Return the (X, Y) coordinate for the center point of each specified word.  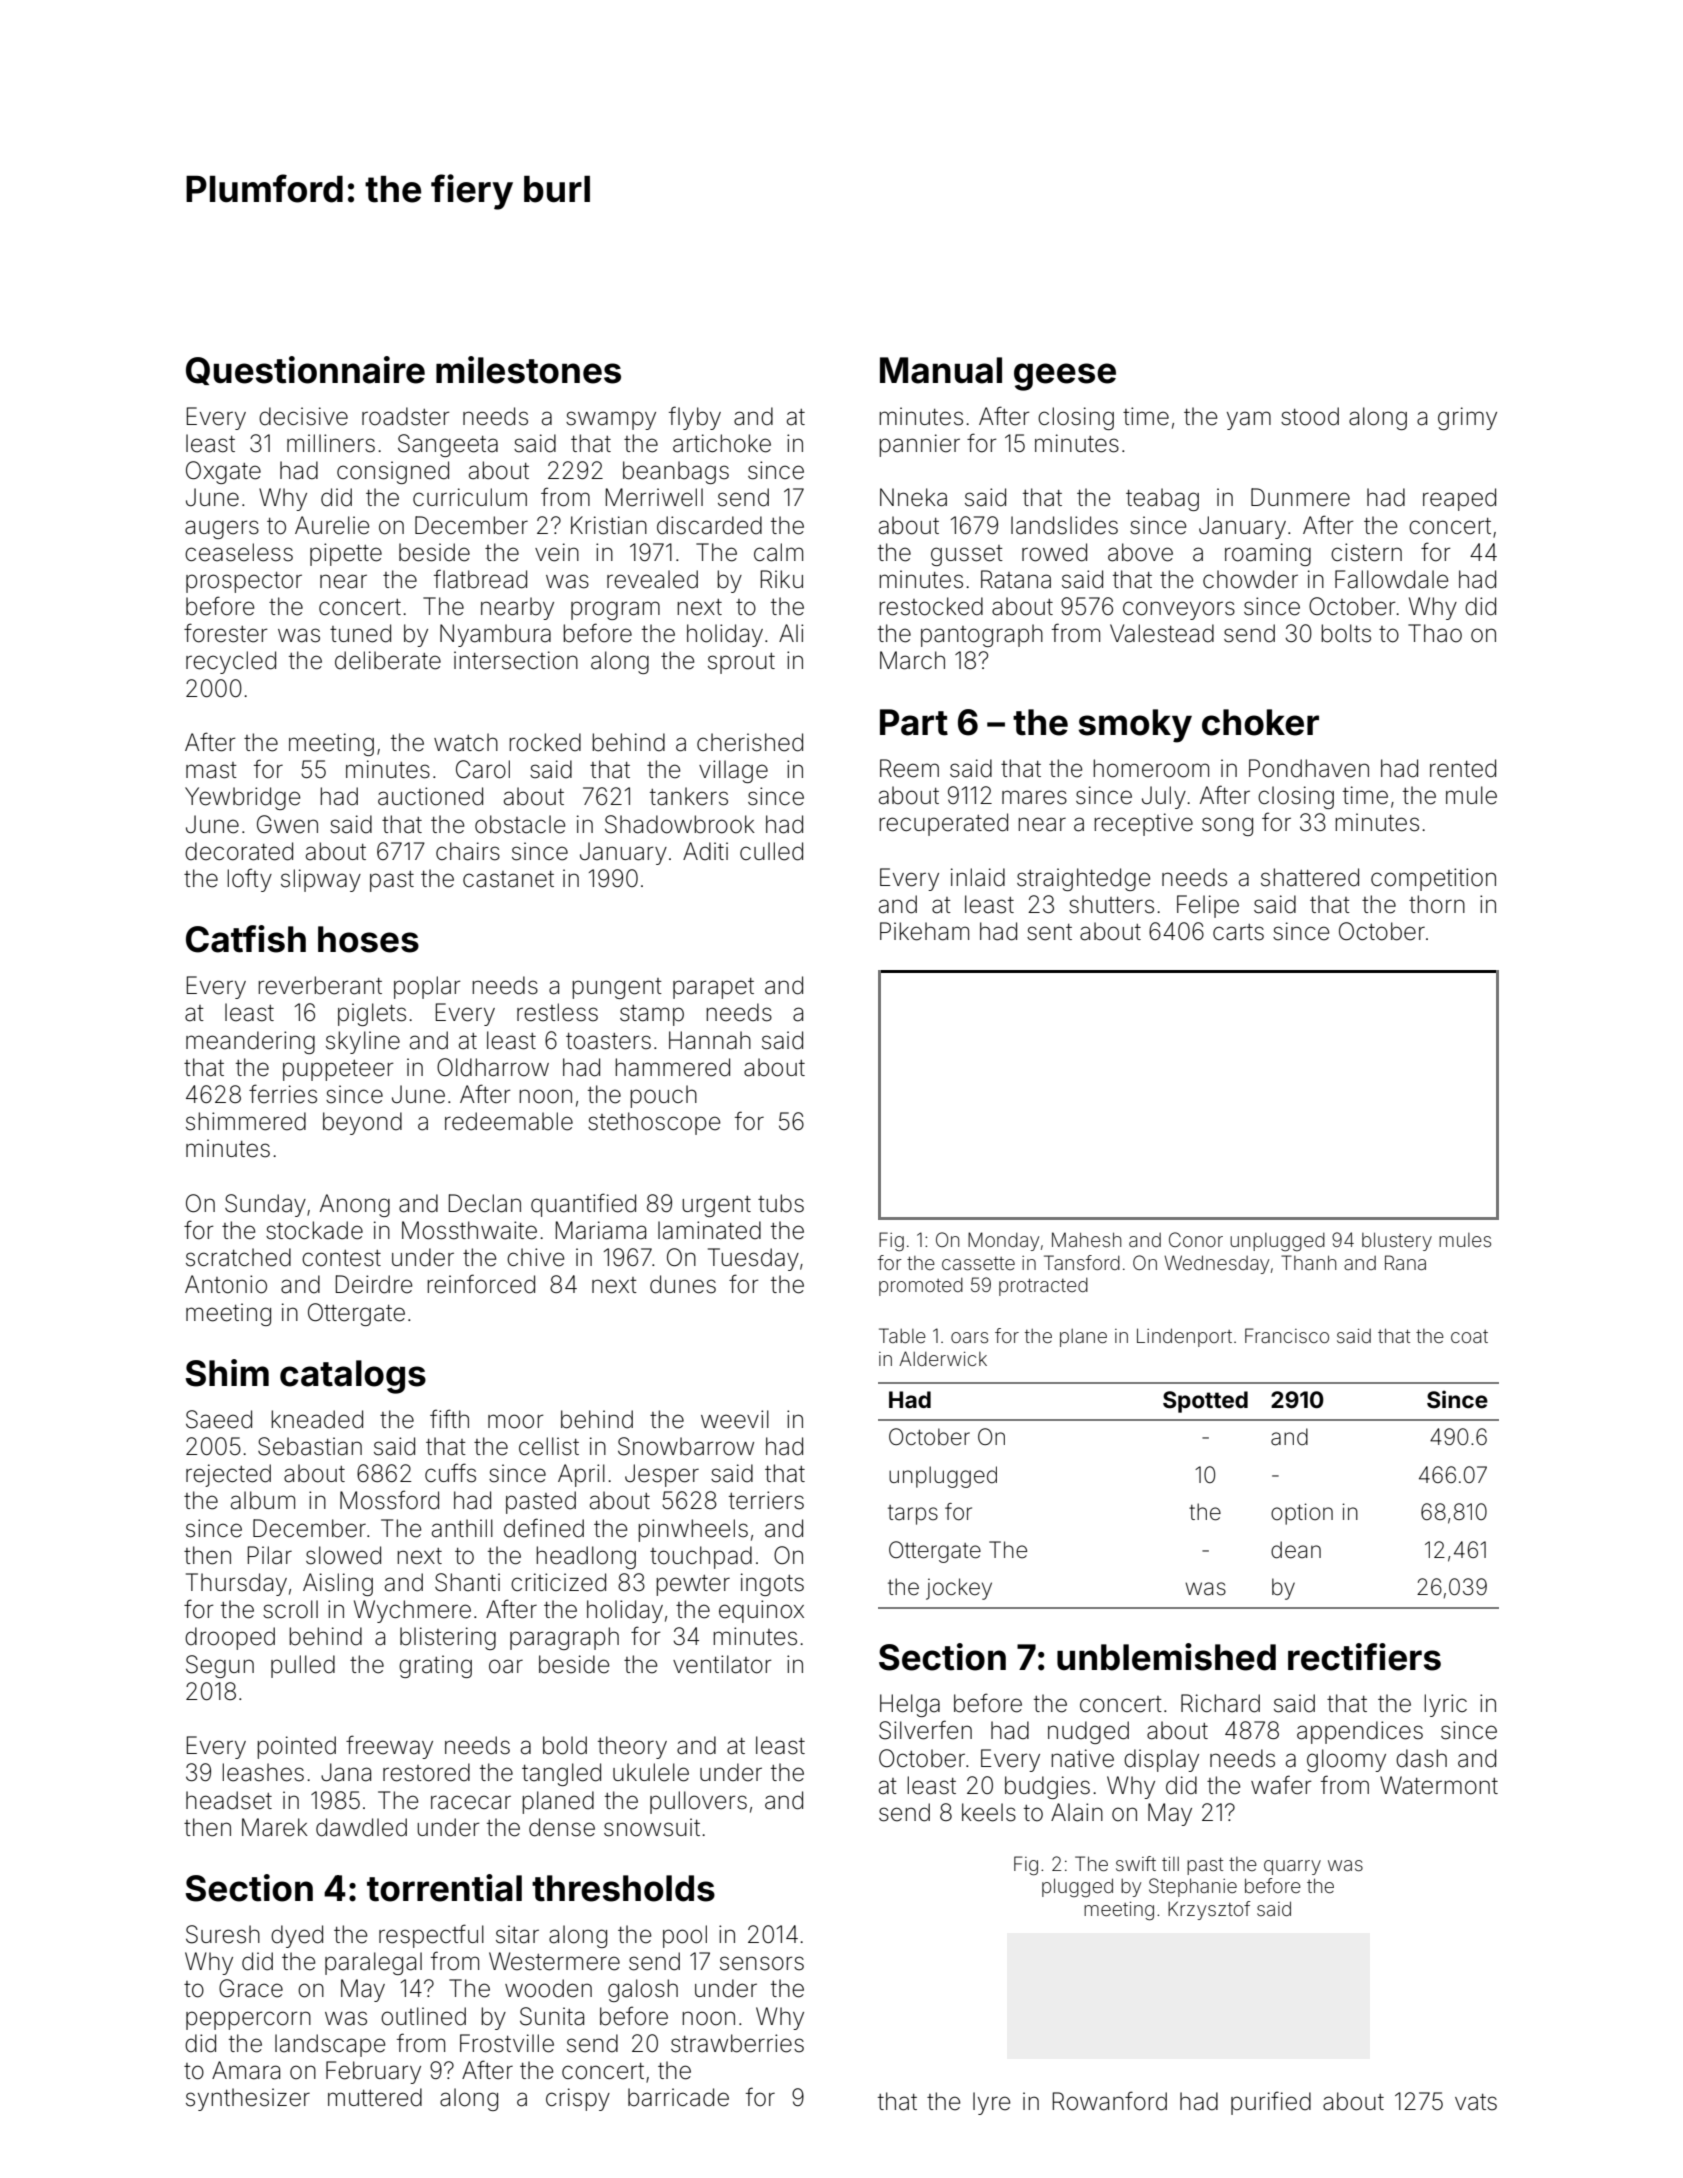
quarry (1292, 1867)
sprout (741, 663)
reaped (1459, 499)
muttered (375, 2097)
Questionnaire (305, 370)
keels (989, 1812)
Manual (941, 370)
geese (1065, 377)
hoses (368, 939)
